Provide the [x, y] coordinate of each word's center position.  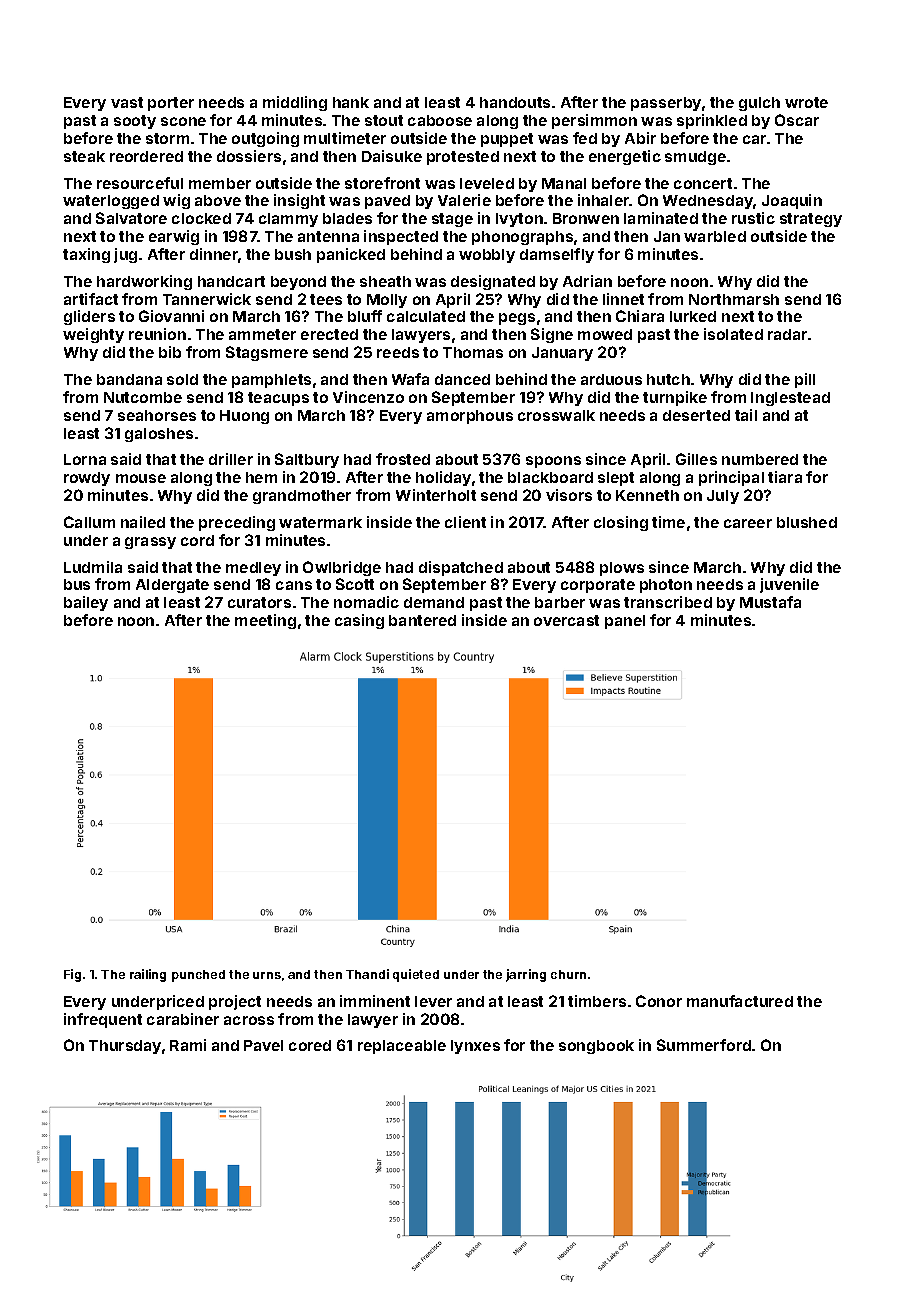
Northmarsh [734, 299]
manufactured [740, 1001]
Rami [188, 1045]
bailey [86, 603]
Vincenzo [368, 397]
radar [787, 334]
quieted [416, 975]
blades [347, 218]
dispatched [461, 568]
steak [84, 156]
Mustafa [770, 602]
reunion [157, 334]
